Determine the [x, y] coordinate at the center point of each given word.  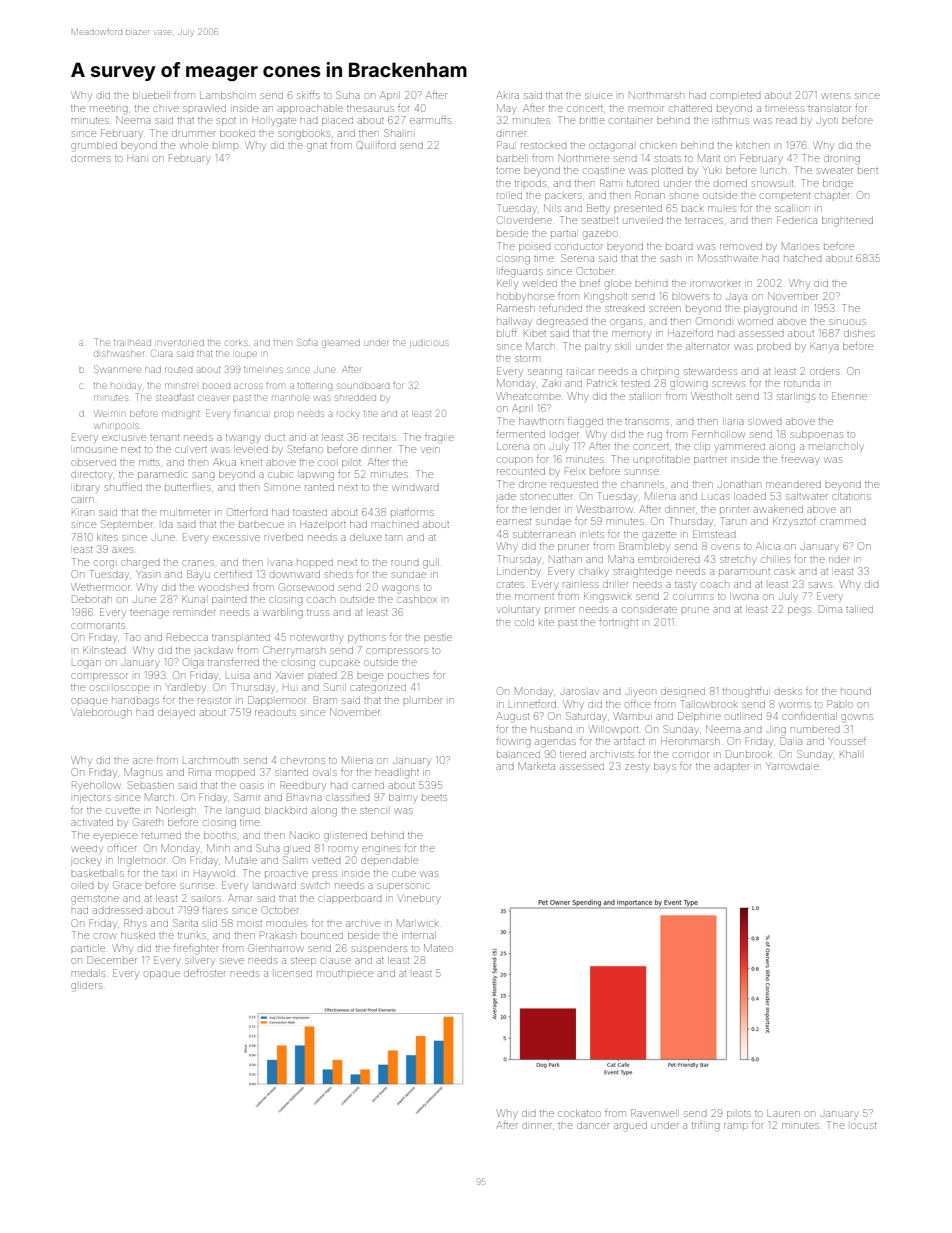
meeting [109, 110]
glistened [345, 837]
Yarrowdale [792, 766]
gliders [86, 987]
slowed [765, 422]
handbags [135, 702]
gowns [857, 718]
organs [626, 323]
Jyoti [827, 121]
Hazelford [690, 333]
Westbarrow [605, 509]
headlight [397, 774]
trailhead [132, 343]
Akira [508, 95]
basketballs [97, 873]
